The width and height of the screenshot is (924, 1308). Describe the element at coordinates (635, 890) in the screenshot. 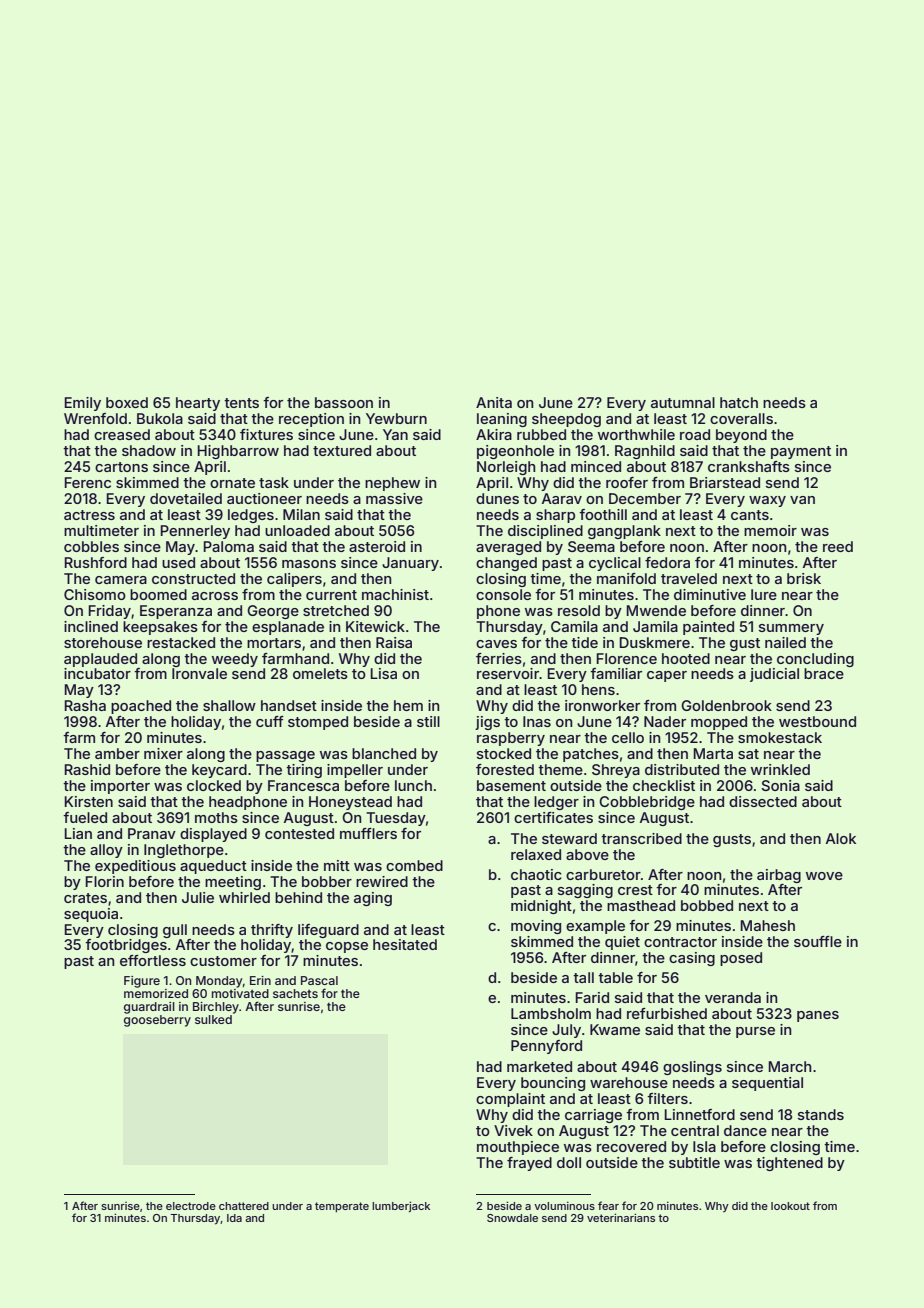

I see `crest` at that location.
